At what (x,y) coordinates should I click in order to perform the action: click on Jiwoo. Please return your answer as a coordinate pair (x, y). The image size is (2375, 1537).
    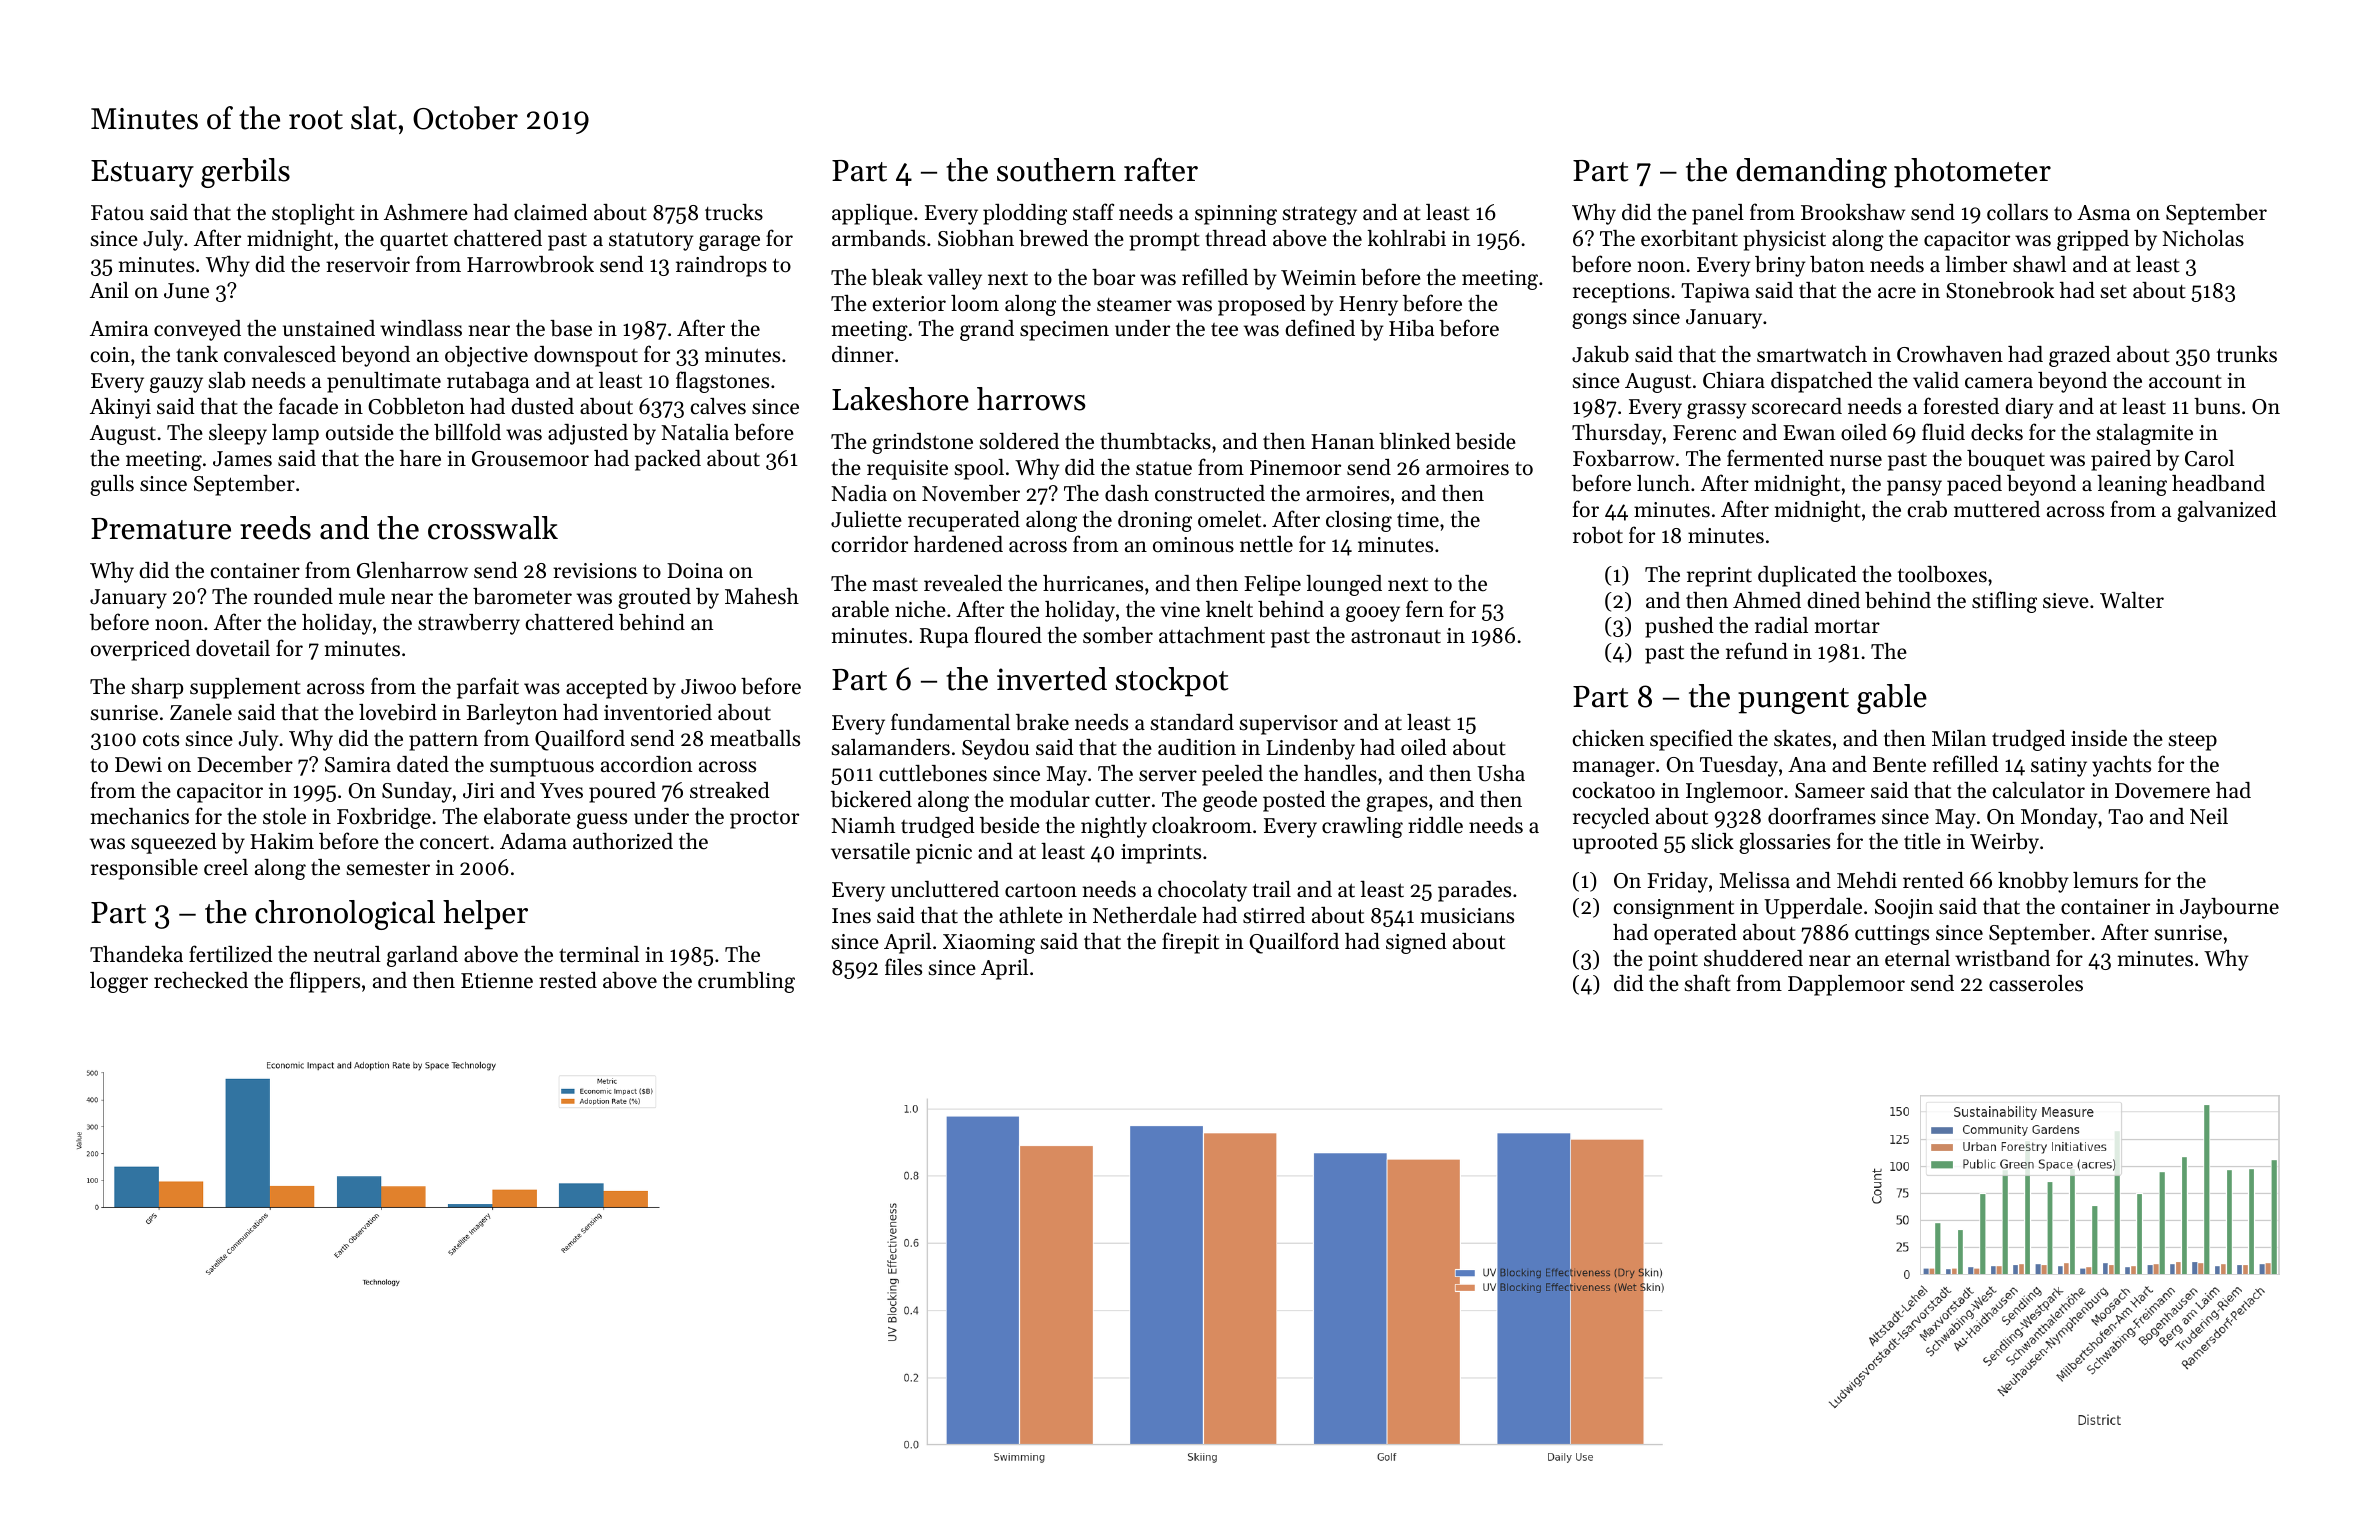
    Looking at the image, I should click on (708, 687).
